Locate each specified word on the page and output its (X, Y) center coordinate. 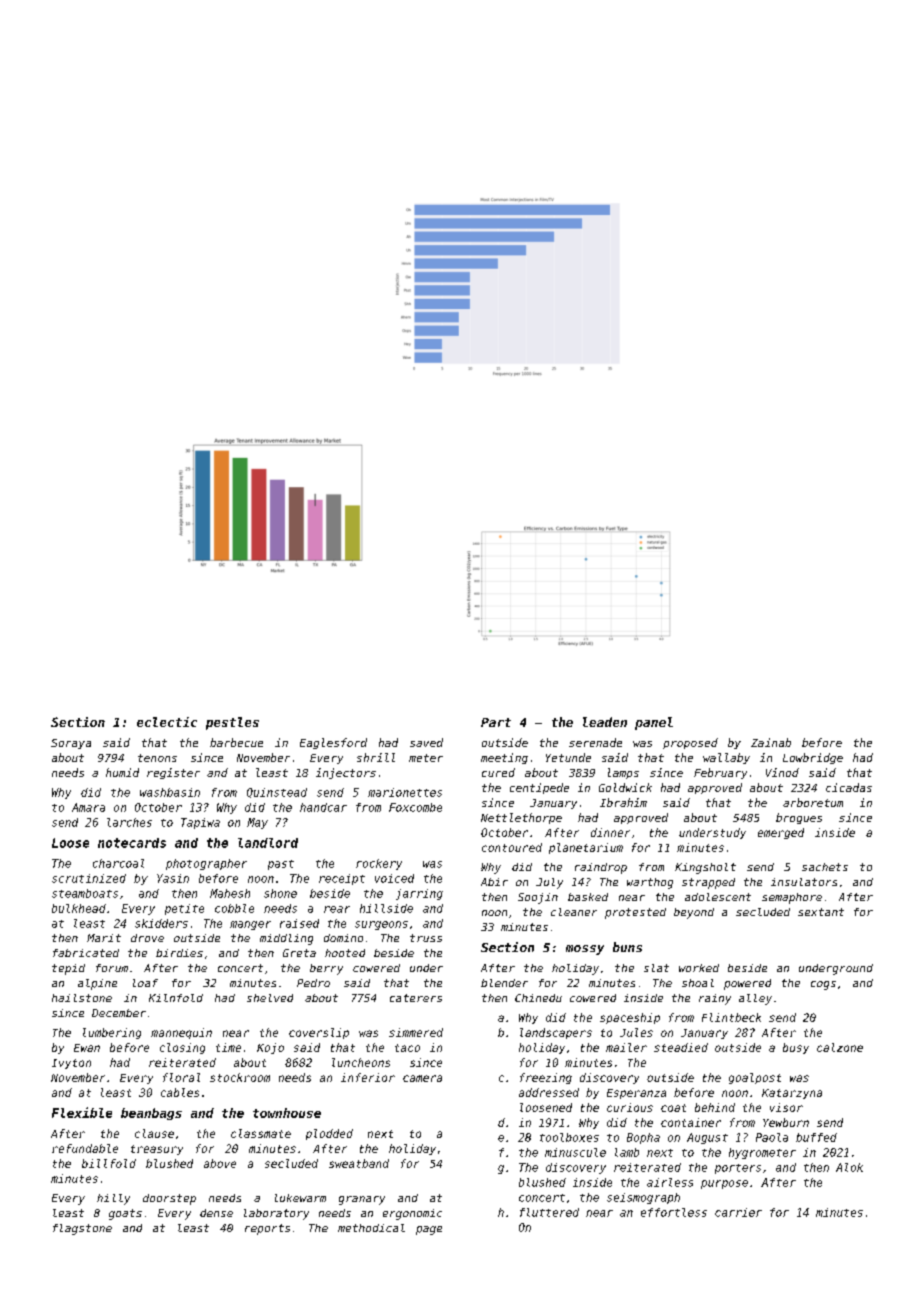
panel (654, 723)
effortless (674, 1212)
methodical (371, 1228)
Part (496, 722)
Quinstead (277, 793)
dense (216, 1213)
